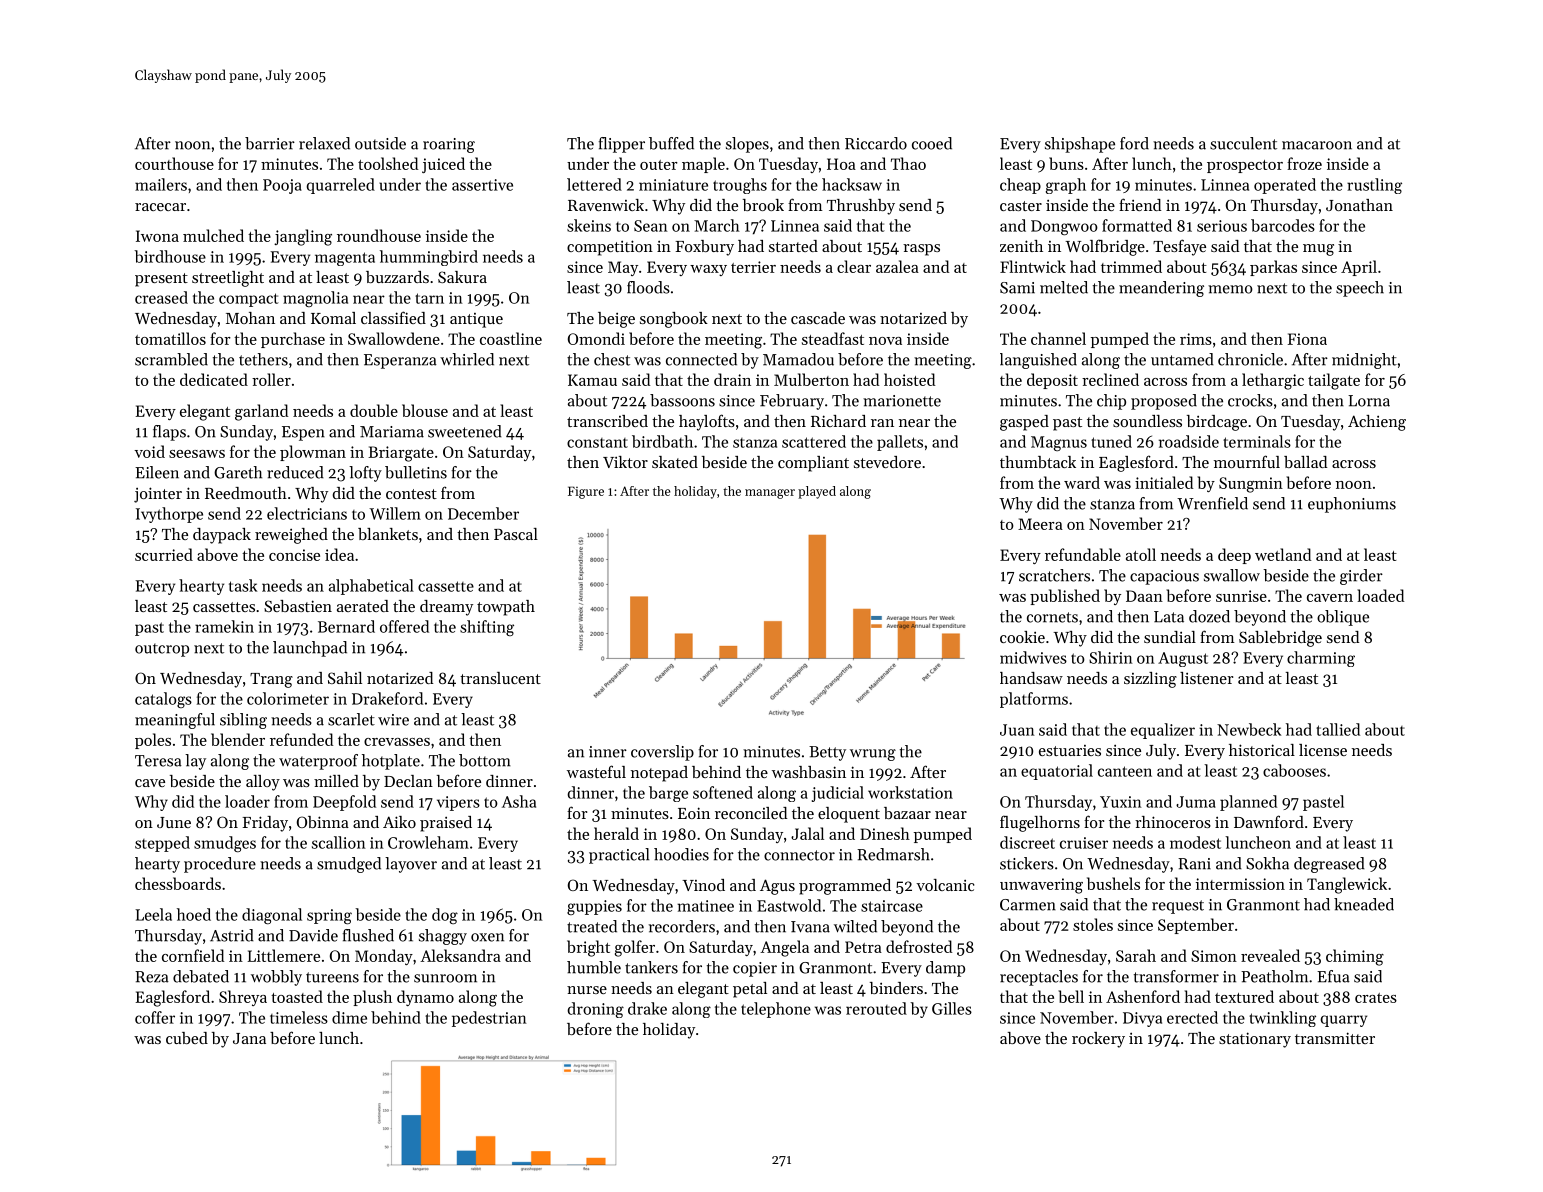  Describe the element at coordinates (323, 822) in the screenshot. I see `Obinna` at that location.
